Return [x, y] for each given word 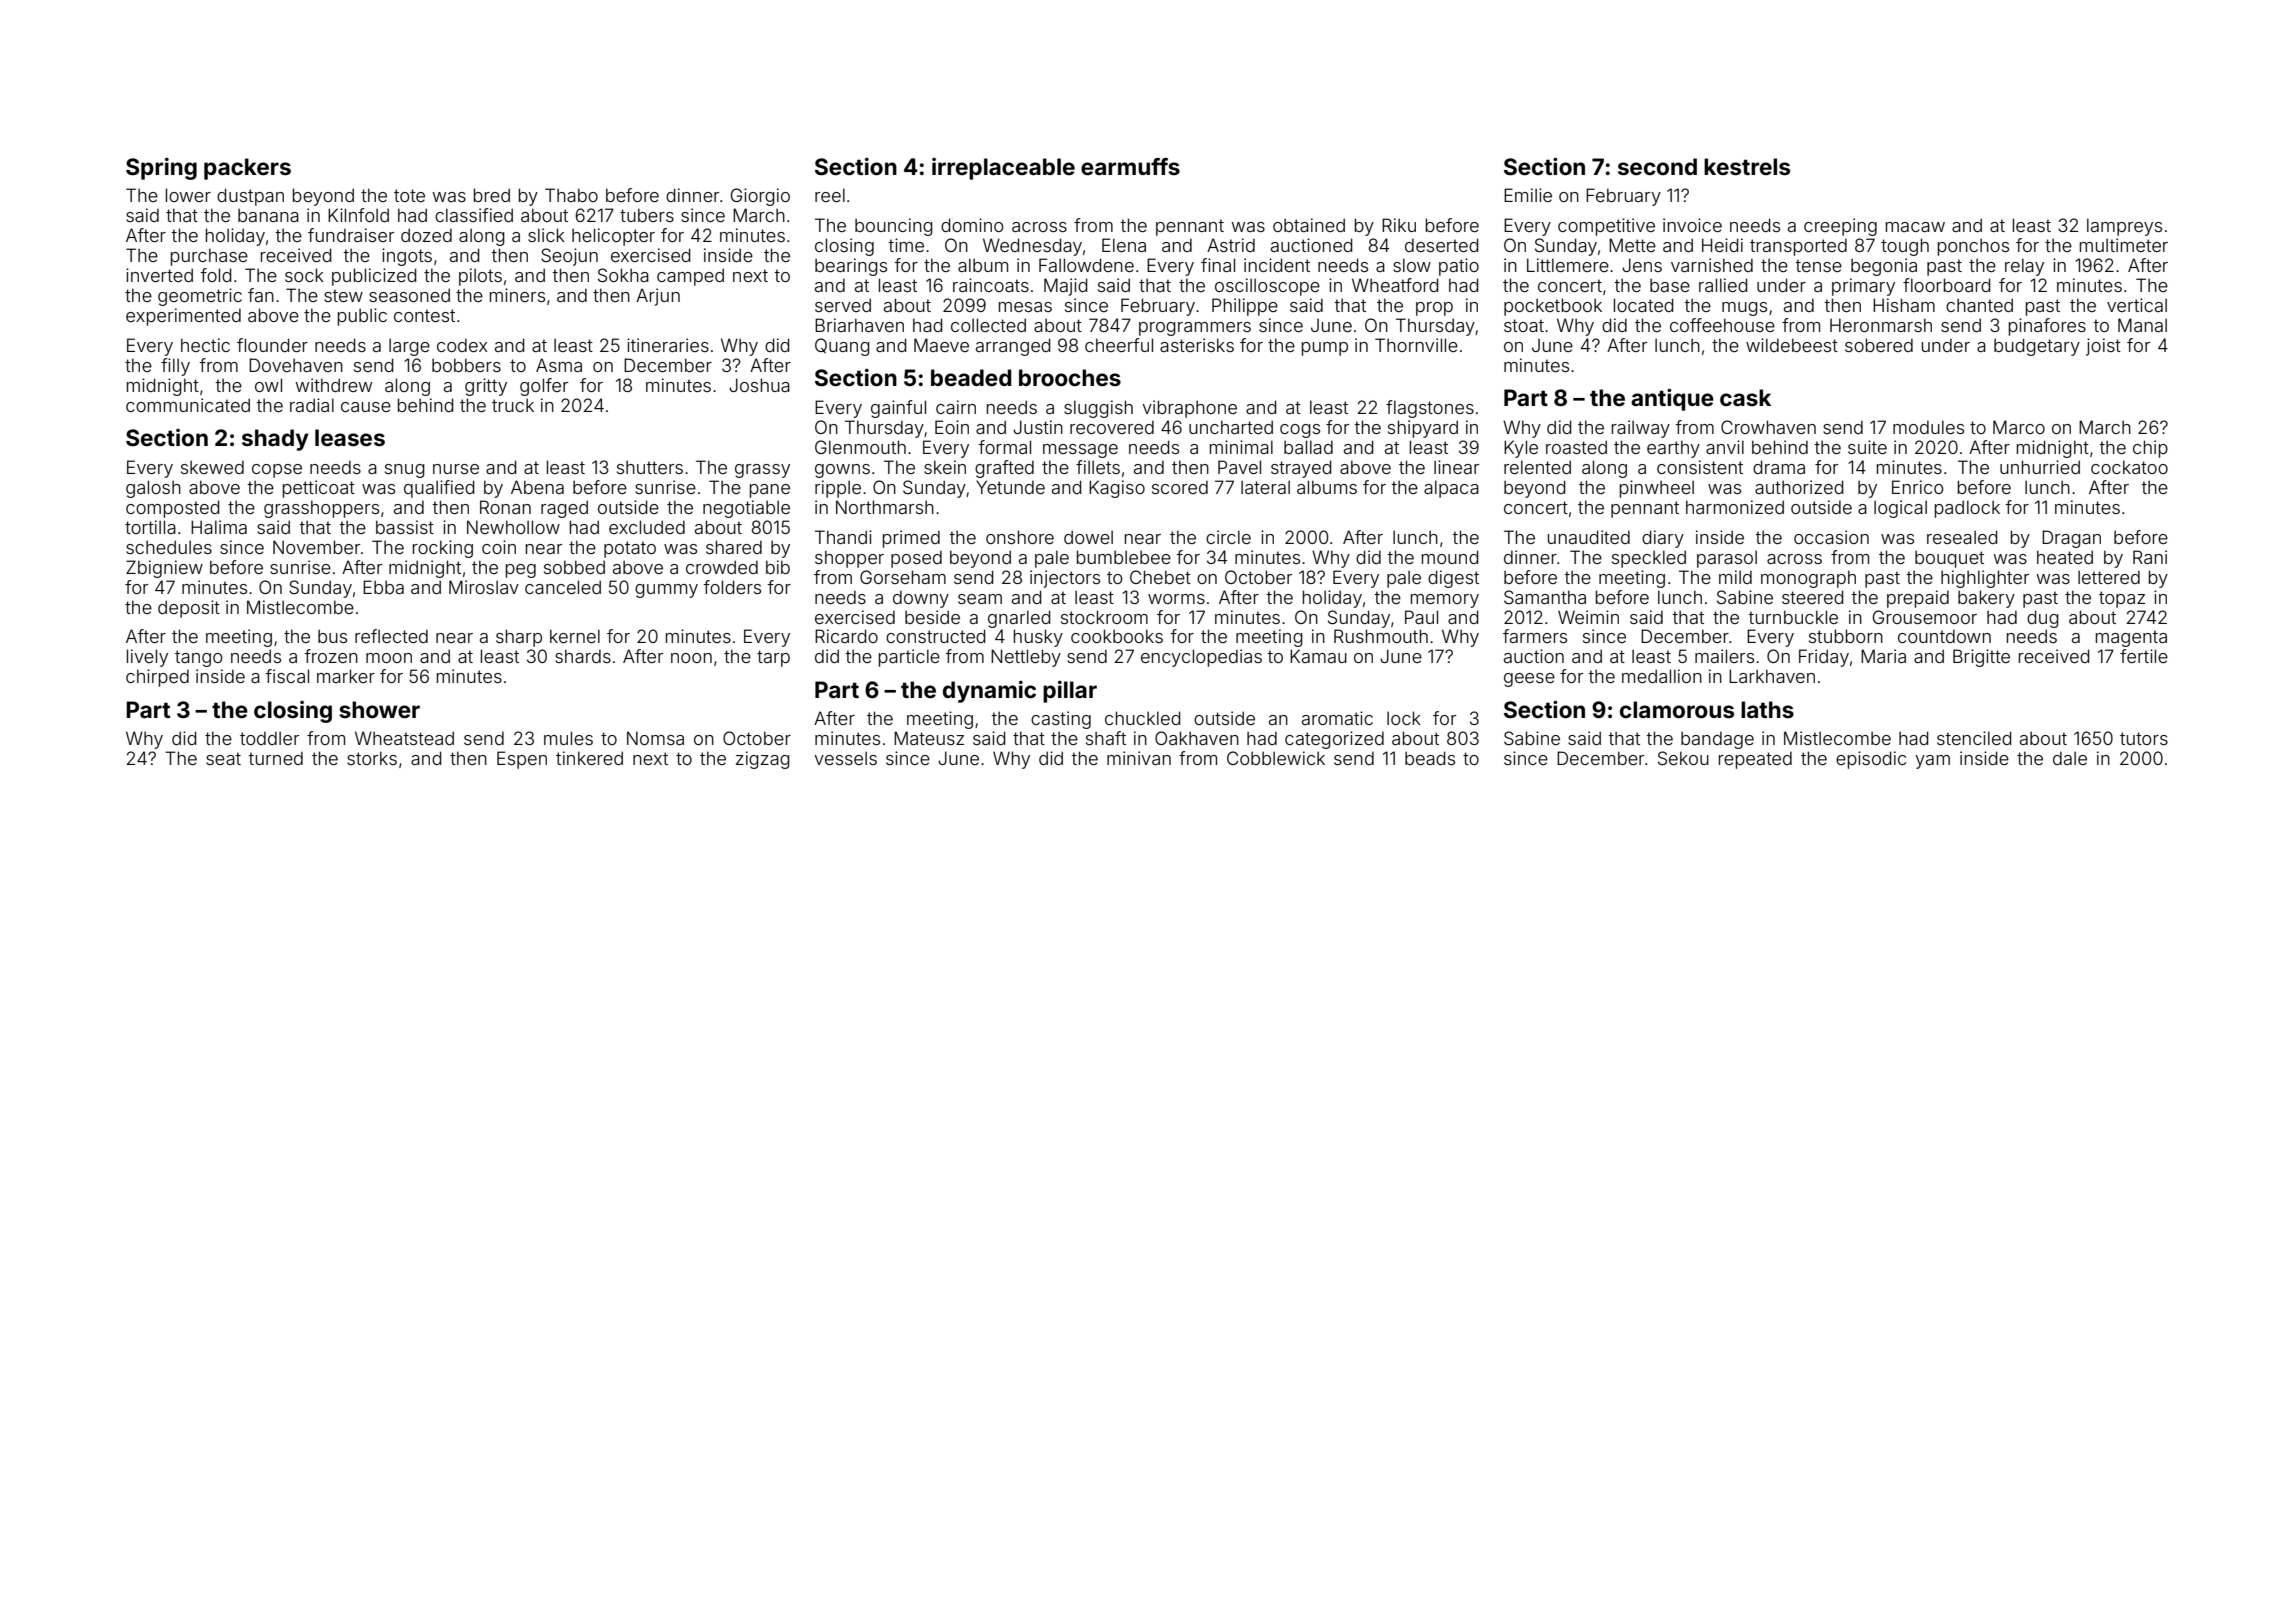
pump [1325, 349]
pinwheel [1657, 489]
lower [188, 195]
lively [147, 658]
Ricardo [846, 636]
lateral [1265, 487]
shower [379, 709]
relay [2024, 267]
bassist [405, 527]
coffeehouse [1722, 325]
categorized [1334, 740]
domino [972, 225]
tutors [2144, 738]
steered [1813, 597]
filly [175, 367]
